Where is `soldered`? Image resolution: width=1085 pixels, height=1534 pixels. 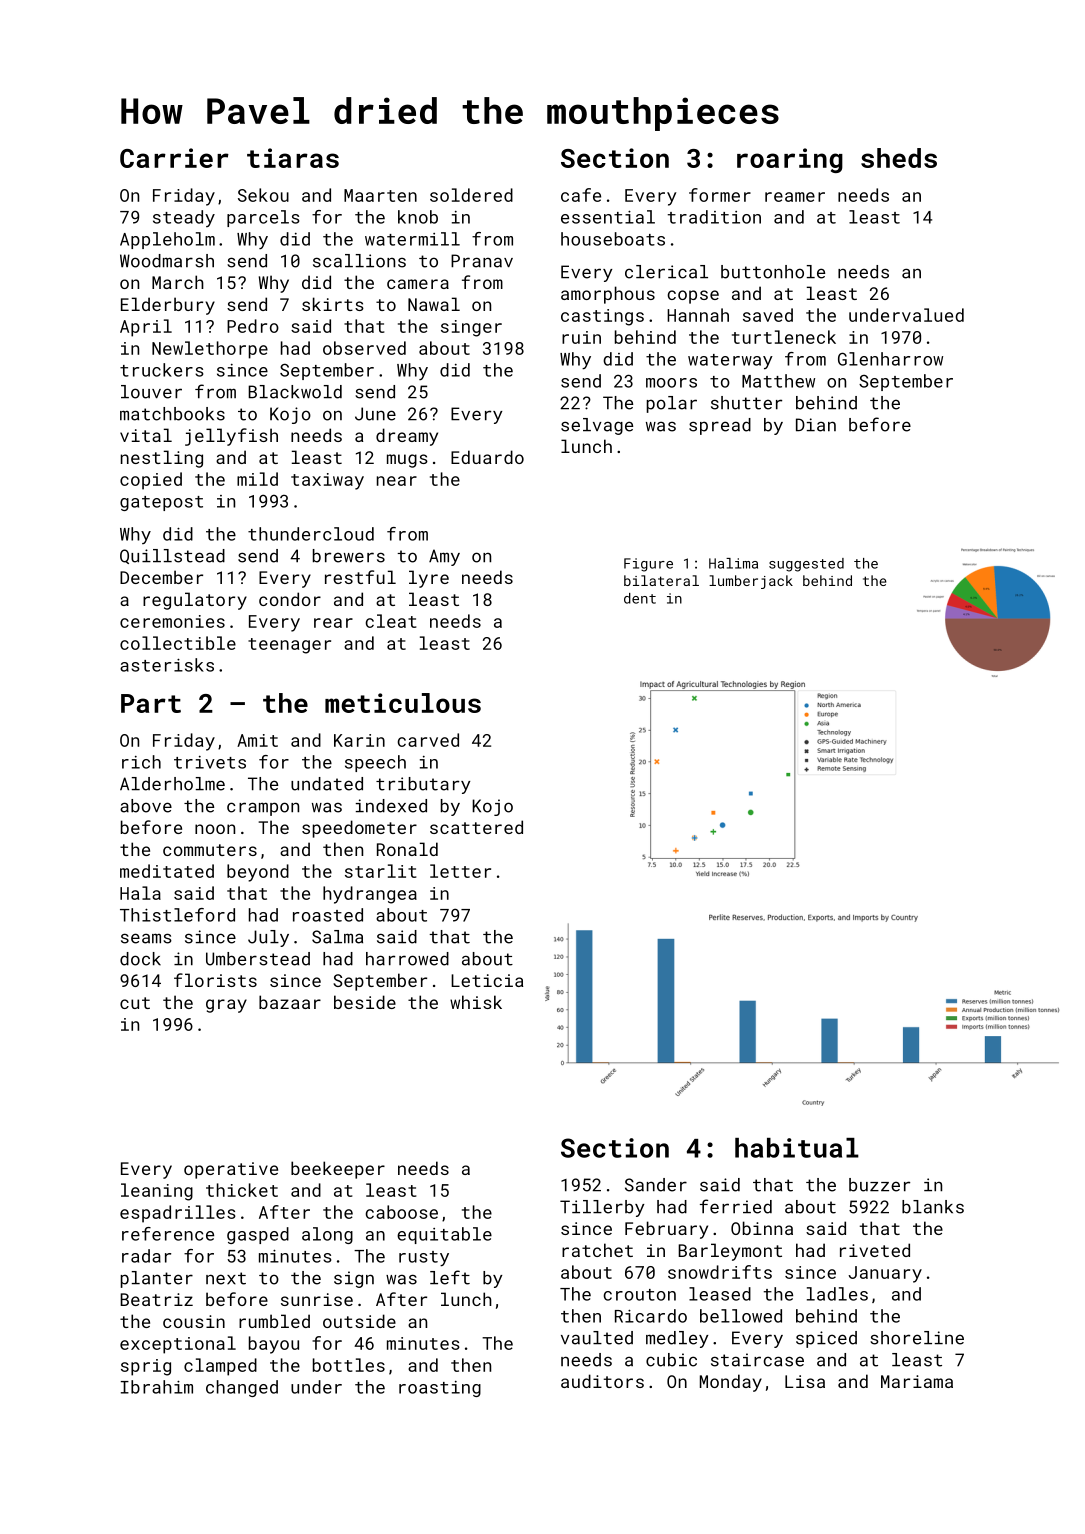
soldered is located at coordinates (471, 195).
